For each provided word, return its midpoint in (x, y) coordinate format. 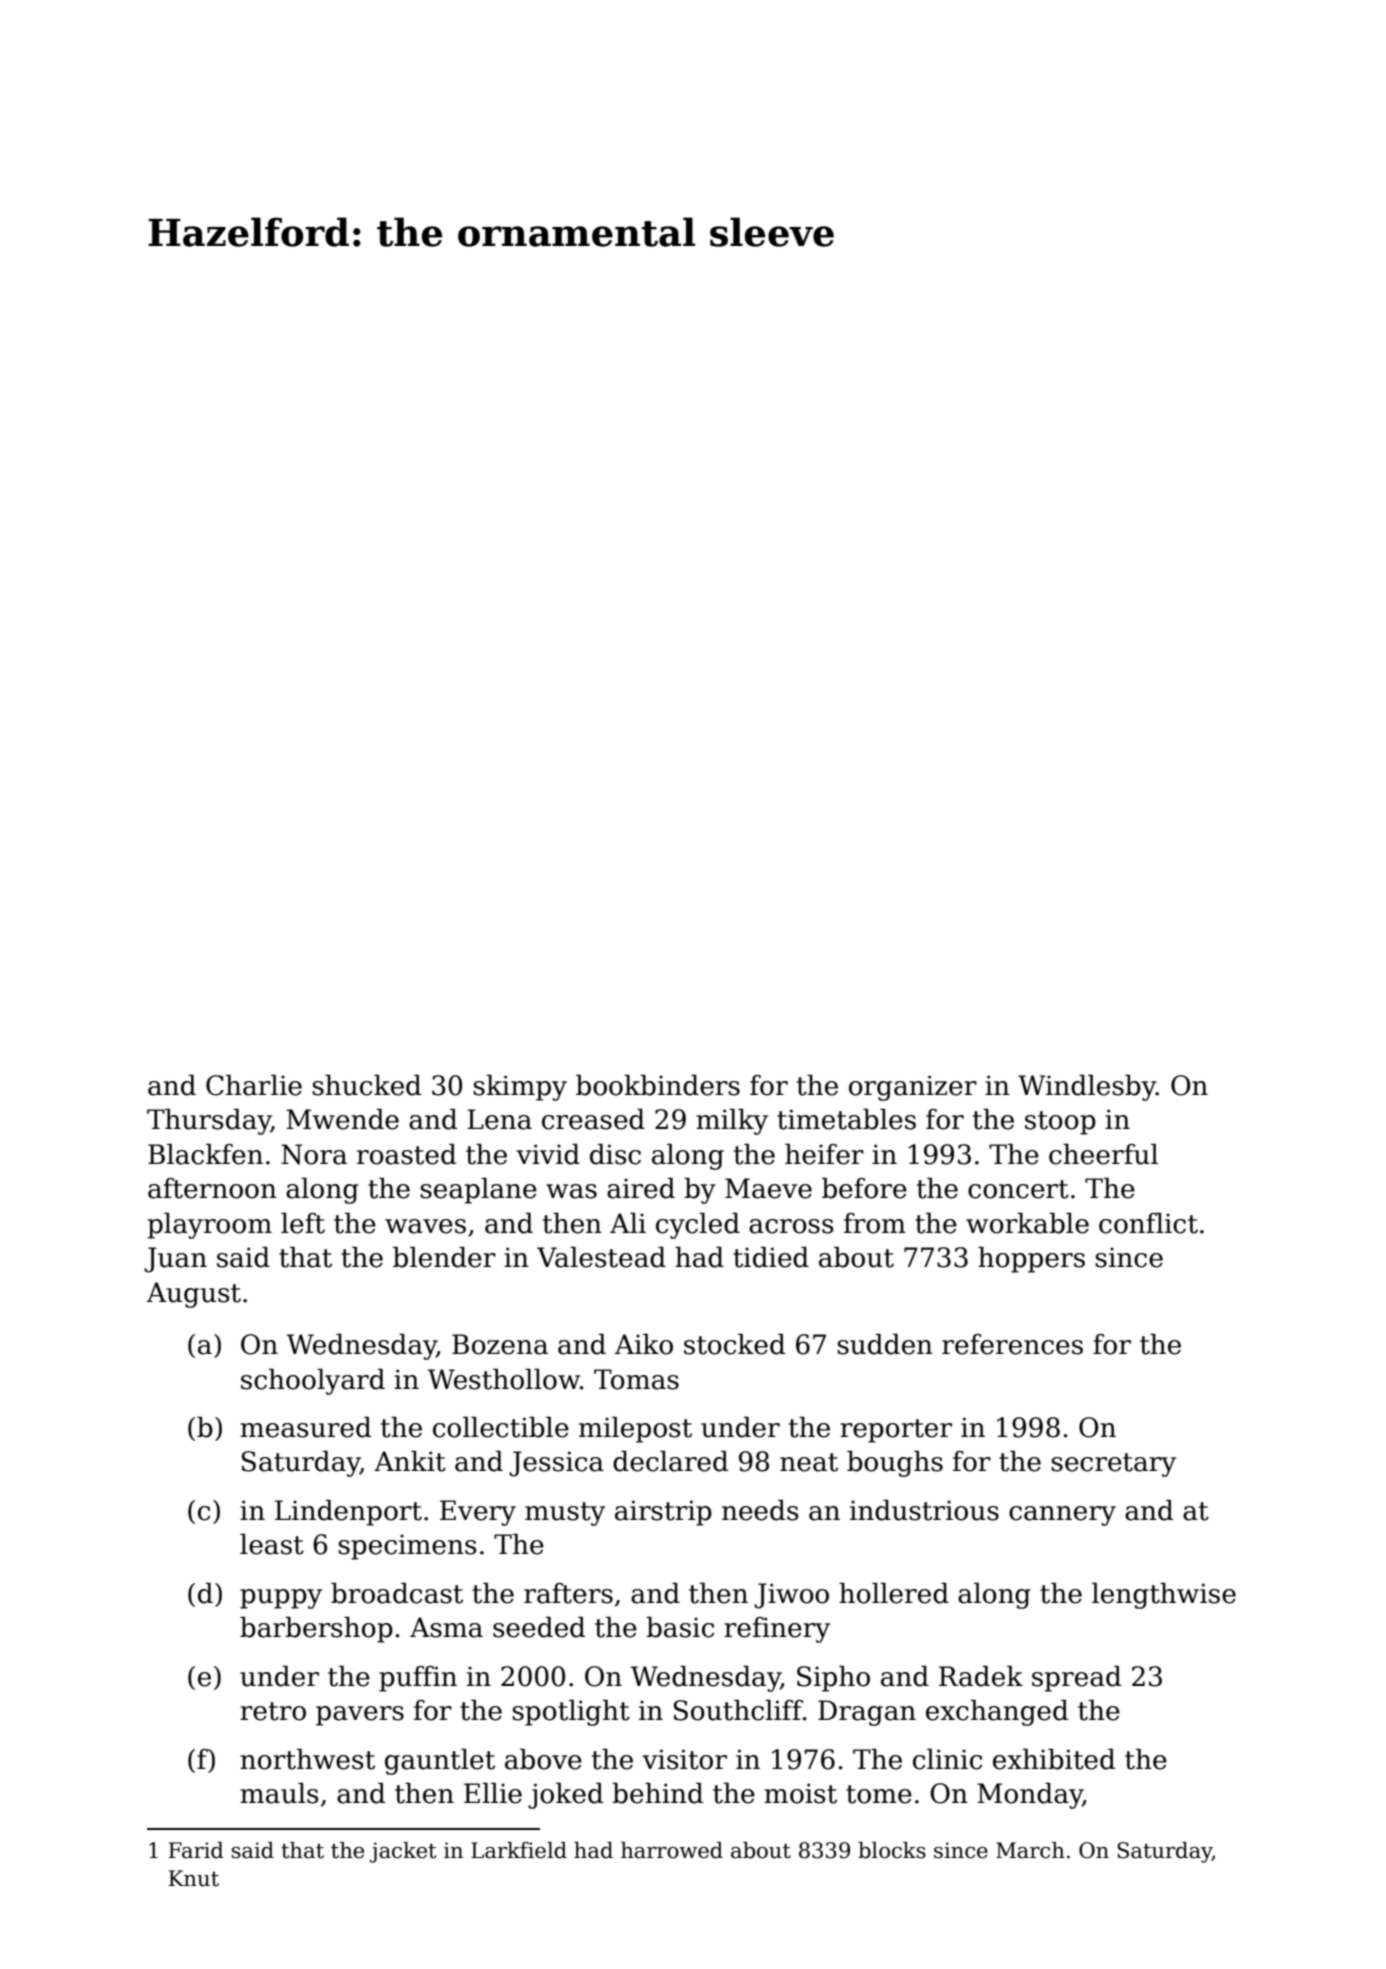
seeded (539, 1627)
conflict (1148, 1223)
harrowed (672, 1850)
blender (444, 1257)
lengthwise (1164, 1596)
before (864, 1188)
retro (273, 1711)
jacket (403, 1852)
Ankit (410, 1461)
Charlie (254, 1085)
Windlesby (1087, 1088)
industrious (924, 1510)
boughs (895, 1464)
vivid (548, 1154)
